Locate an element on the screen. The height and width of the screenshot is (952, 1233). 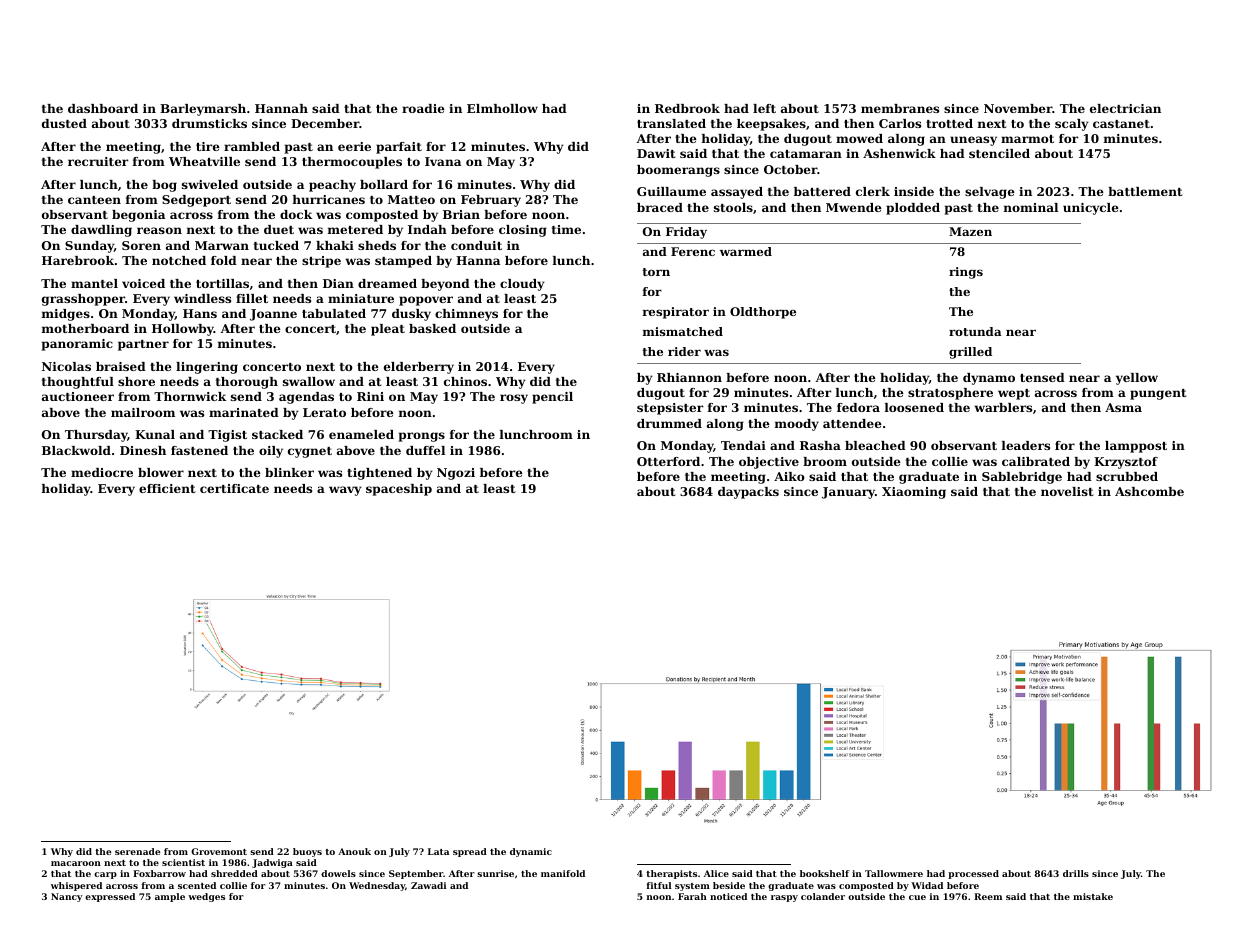
uneasy is located at coordinates (973, 141).
